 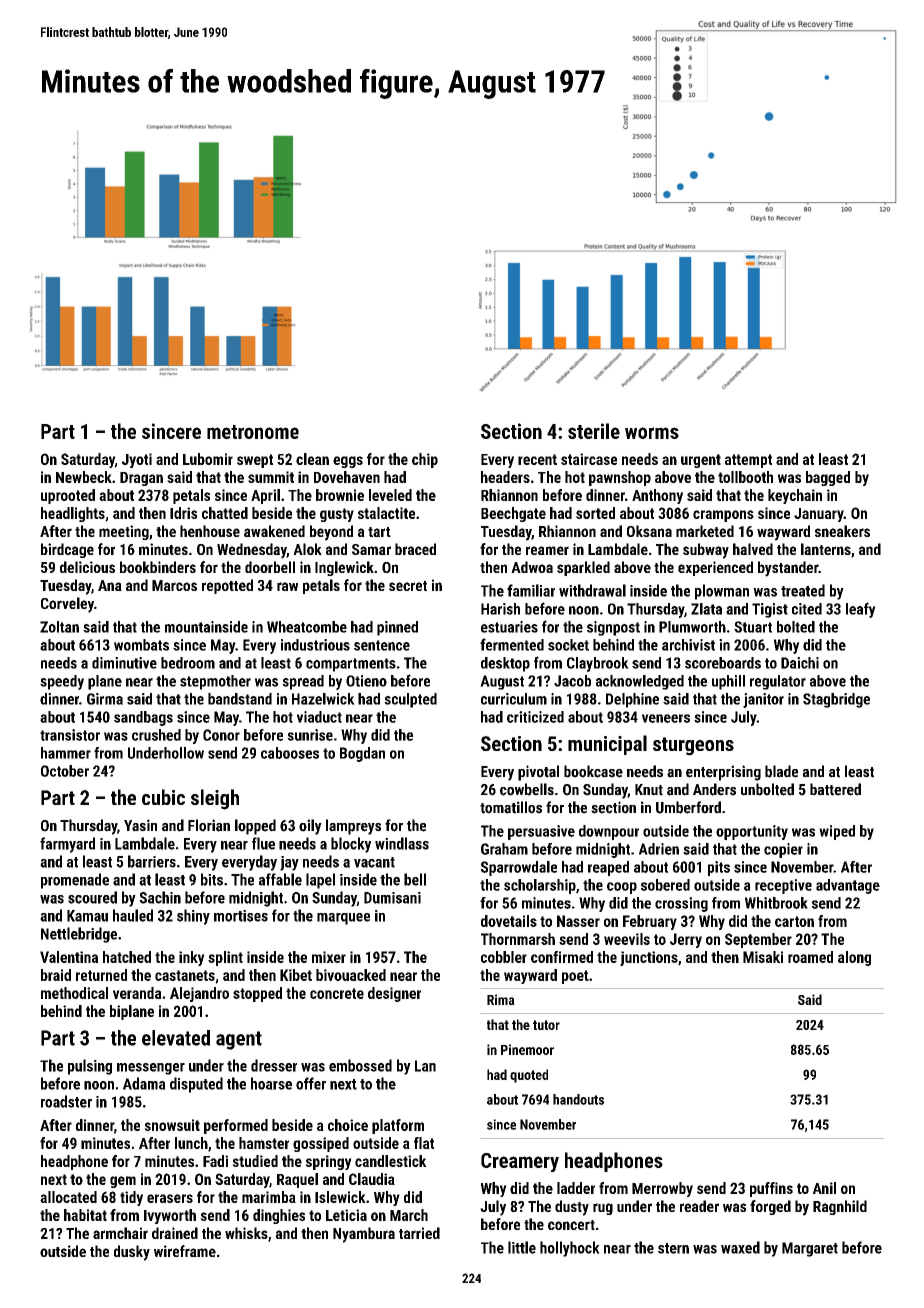 What do you see at coordinates (535, 717) in the screenshot?
I see `criticized` at bounding box center [535, 717].
